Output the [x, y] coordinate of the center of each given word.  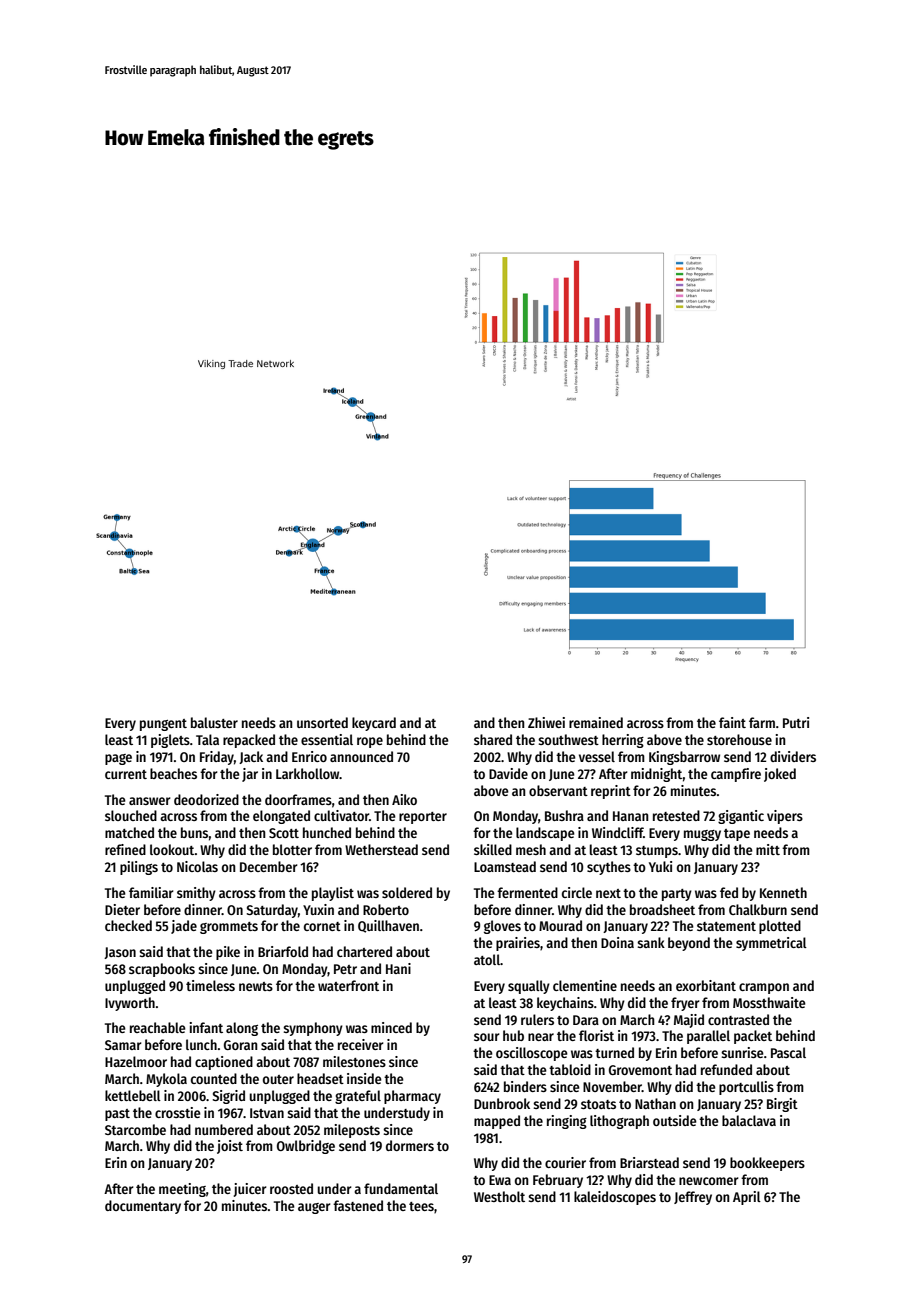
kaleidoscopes [615, 1198]
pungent [163, 725]
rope [370, 742]
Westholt [499, 1196]
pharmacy [412, 1097]
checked [128, 925]
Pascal [788, 1052]
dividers [793, 756]
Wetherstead [381, 849]
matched [129, 832]
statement [726, 926]
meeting [182, 1190]
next [608, 893]
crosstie [178, 1112]
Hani [398, 968]
